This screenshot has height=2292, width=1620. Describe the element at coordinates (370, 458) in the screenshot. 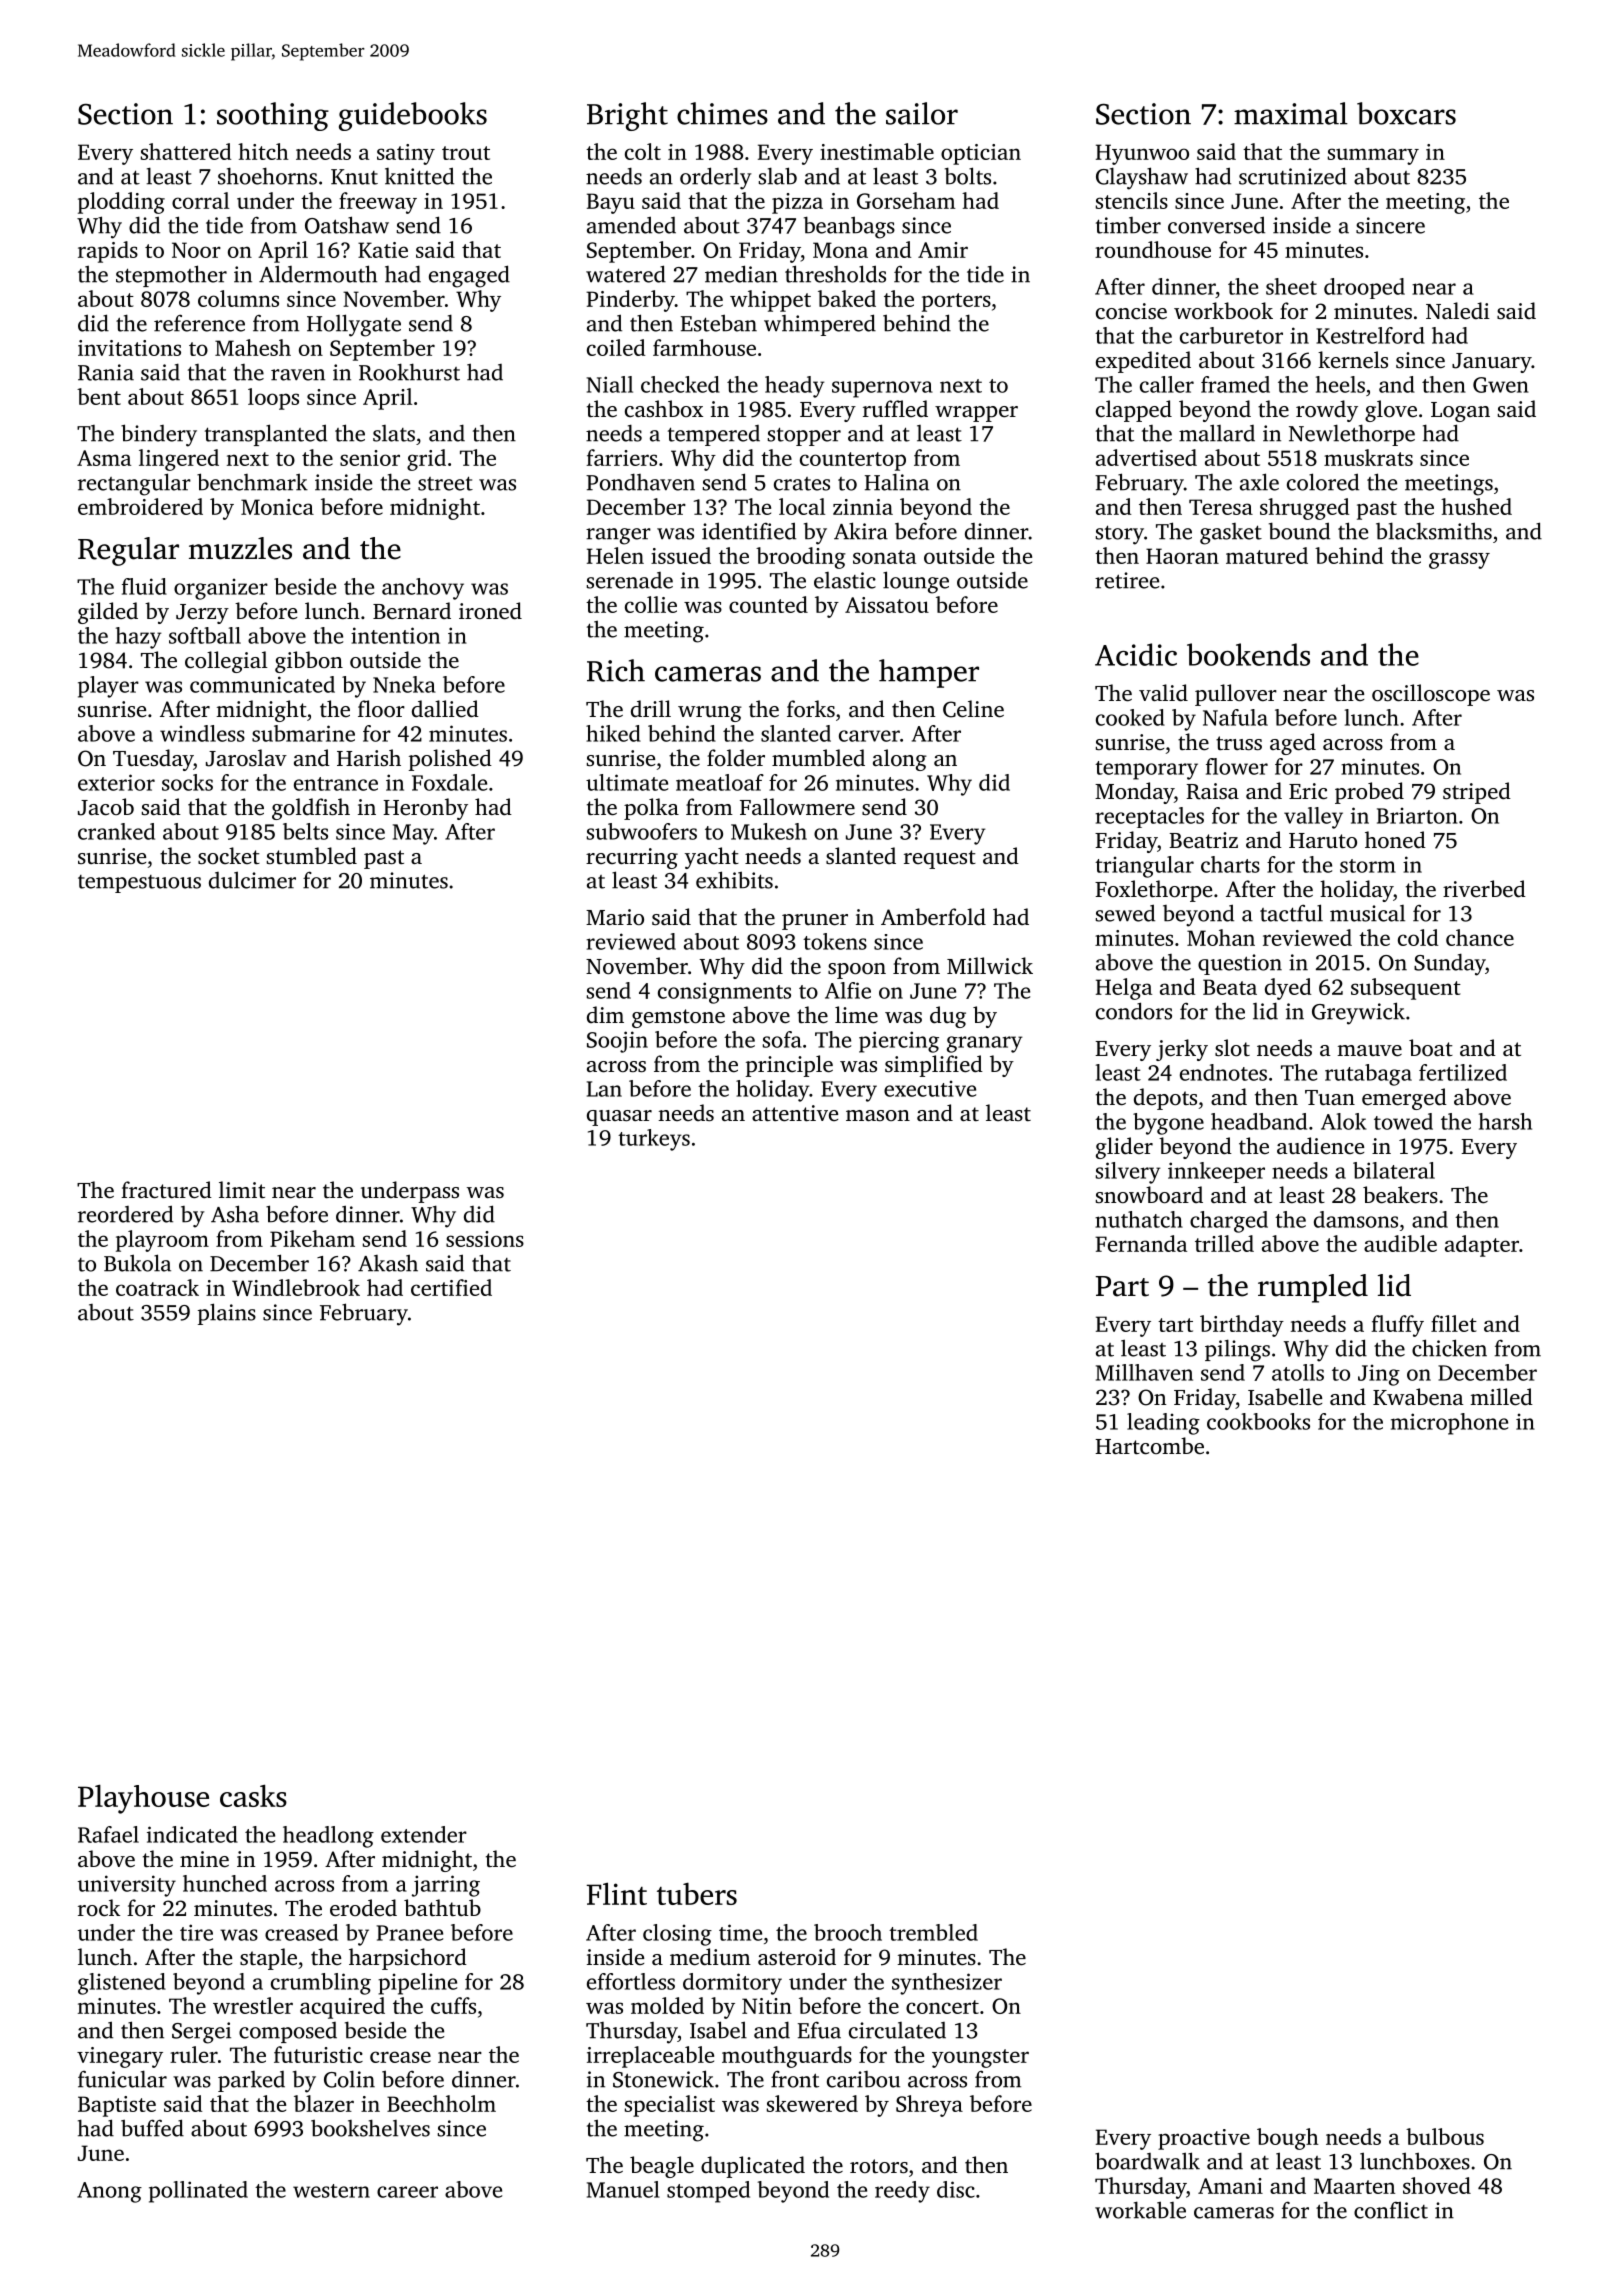

I see `senior` at that location.
